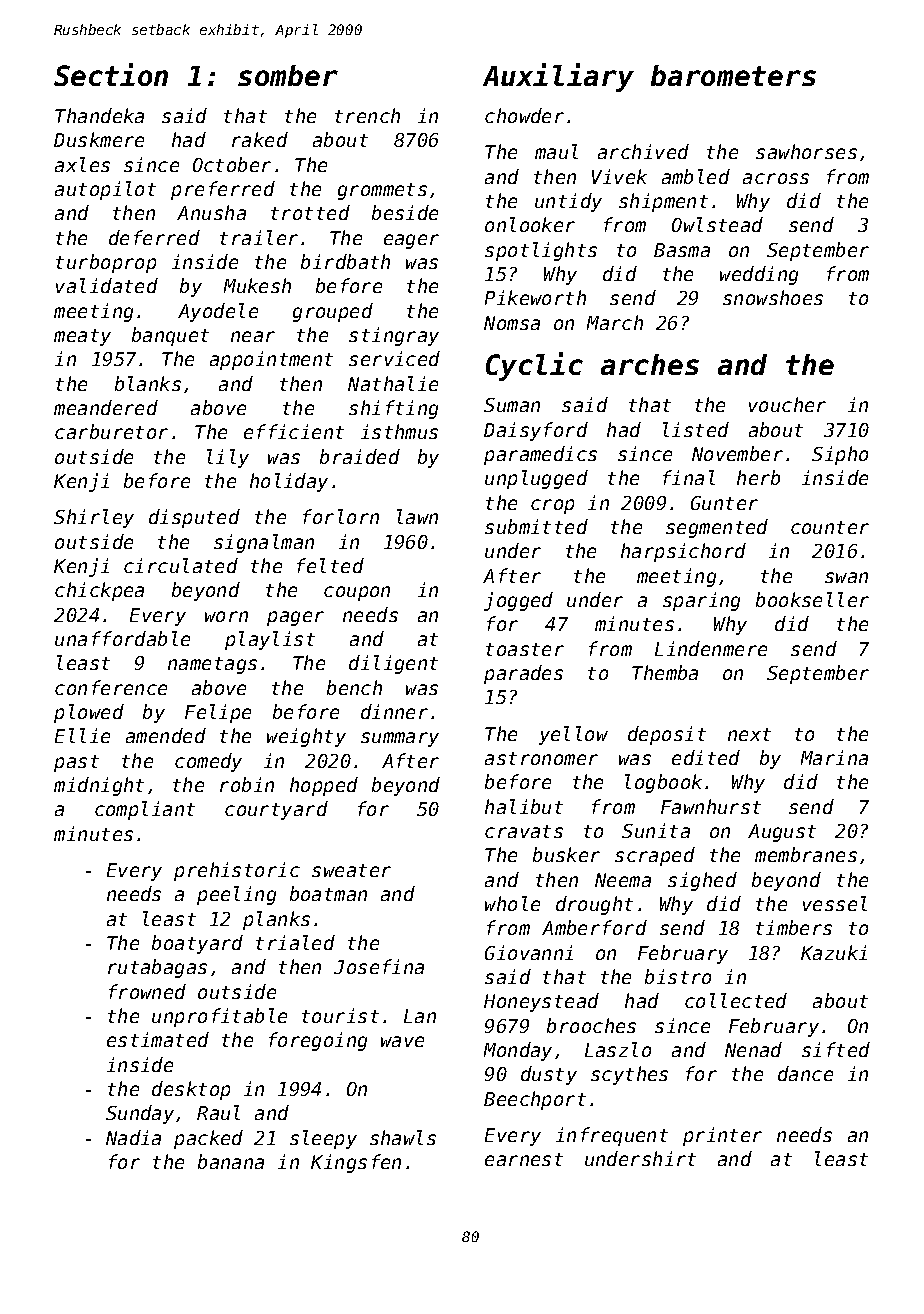  What do you see at coordinates (794, 927) in the screenshot?
I see `timbers` at bounding box center [794, 927].
